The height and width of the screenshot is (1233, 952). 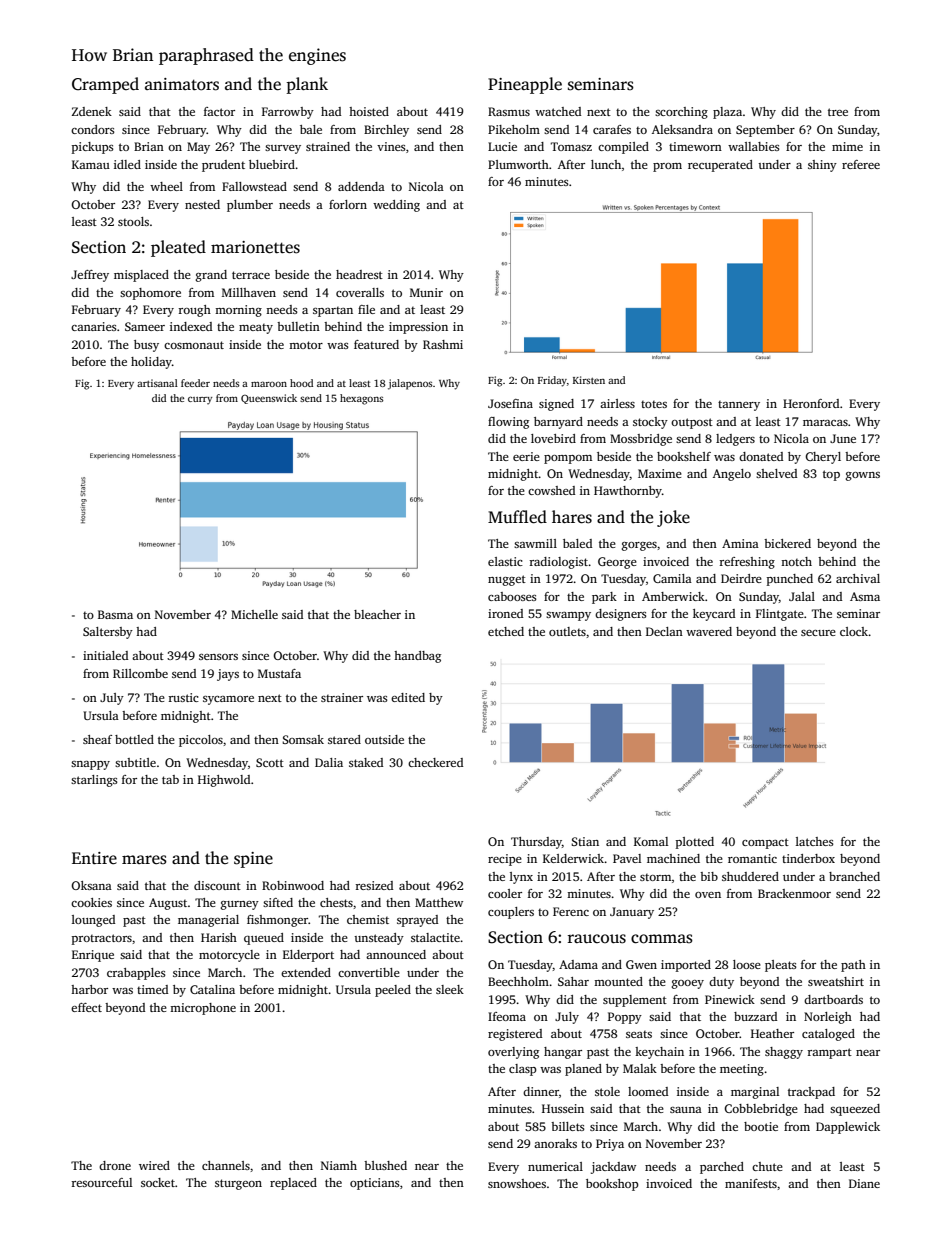 What do you see at coordinates (517, 517) in the screenshot?
I see `Muffled` at bounding box center [517, 517].
